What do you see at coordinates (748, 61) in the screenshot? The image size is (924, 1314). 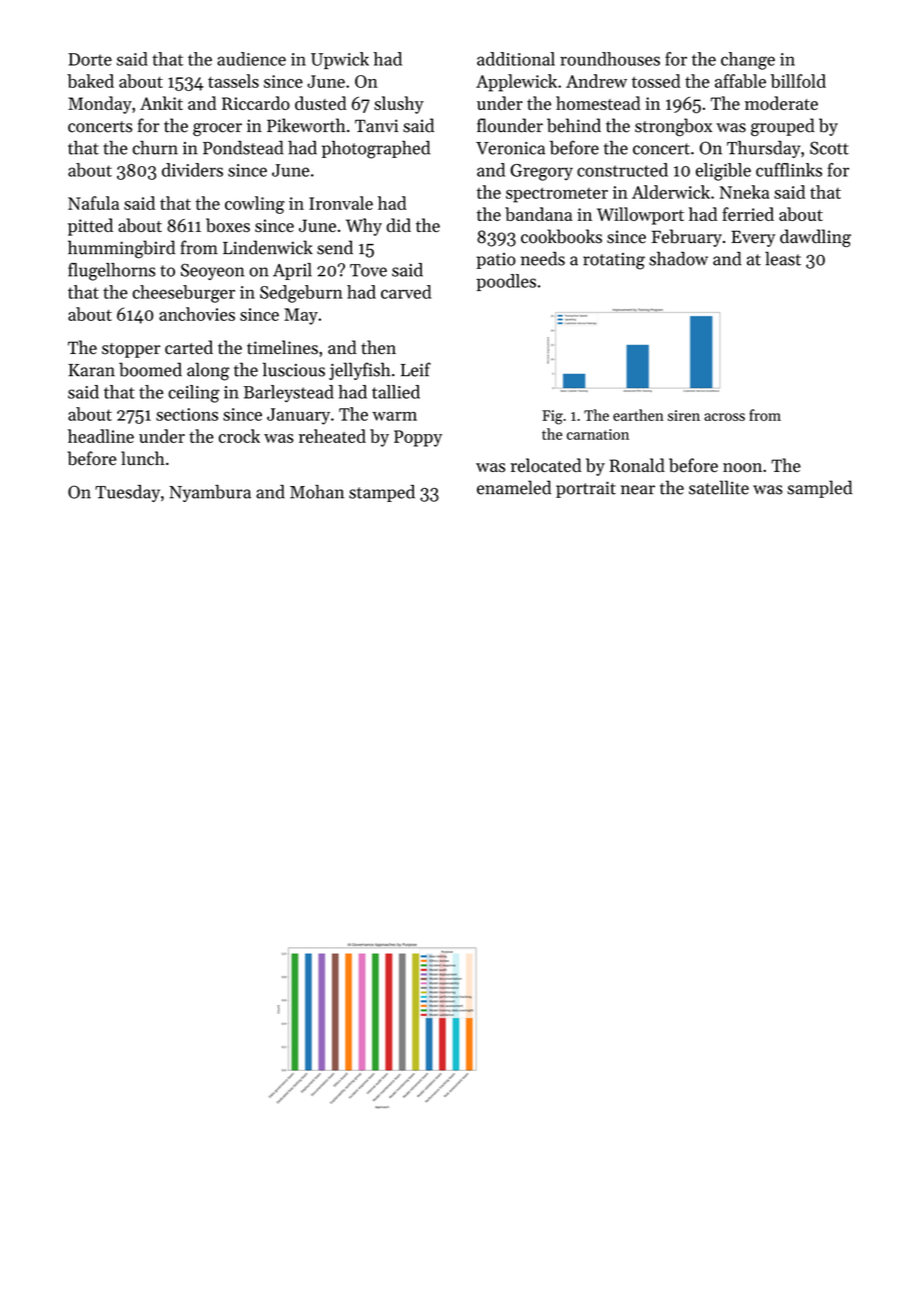 I see `change` at bounding box center [748, 61].
